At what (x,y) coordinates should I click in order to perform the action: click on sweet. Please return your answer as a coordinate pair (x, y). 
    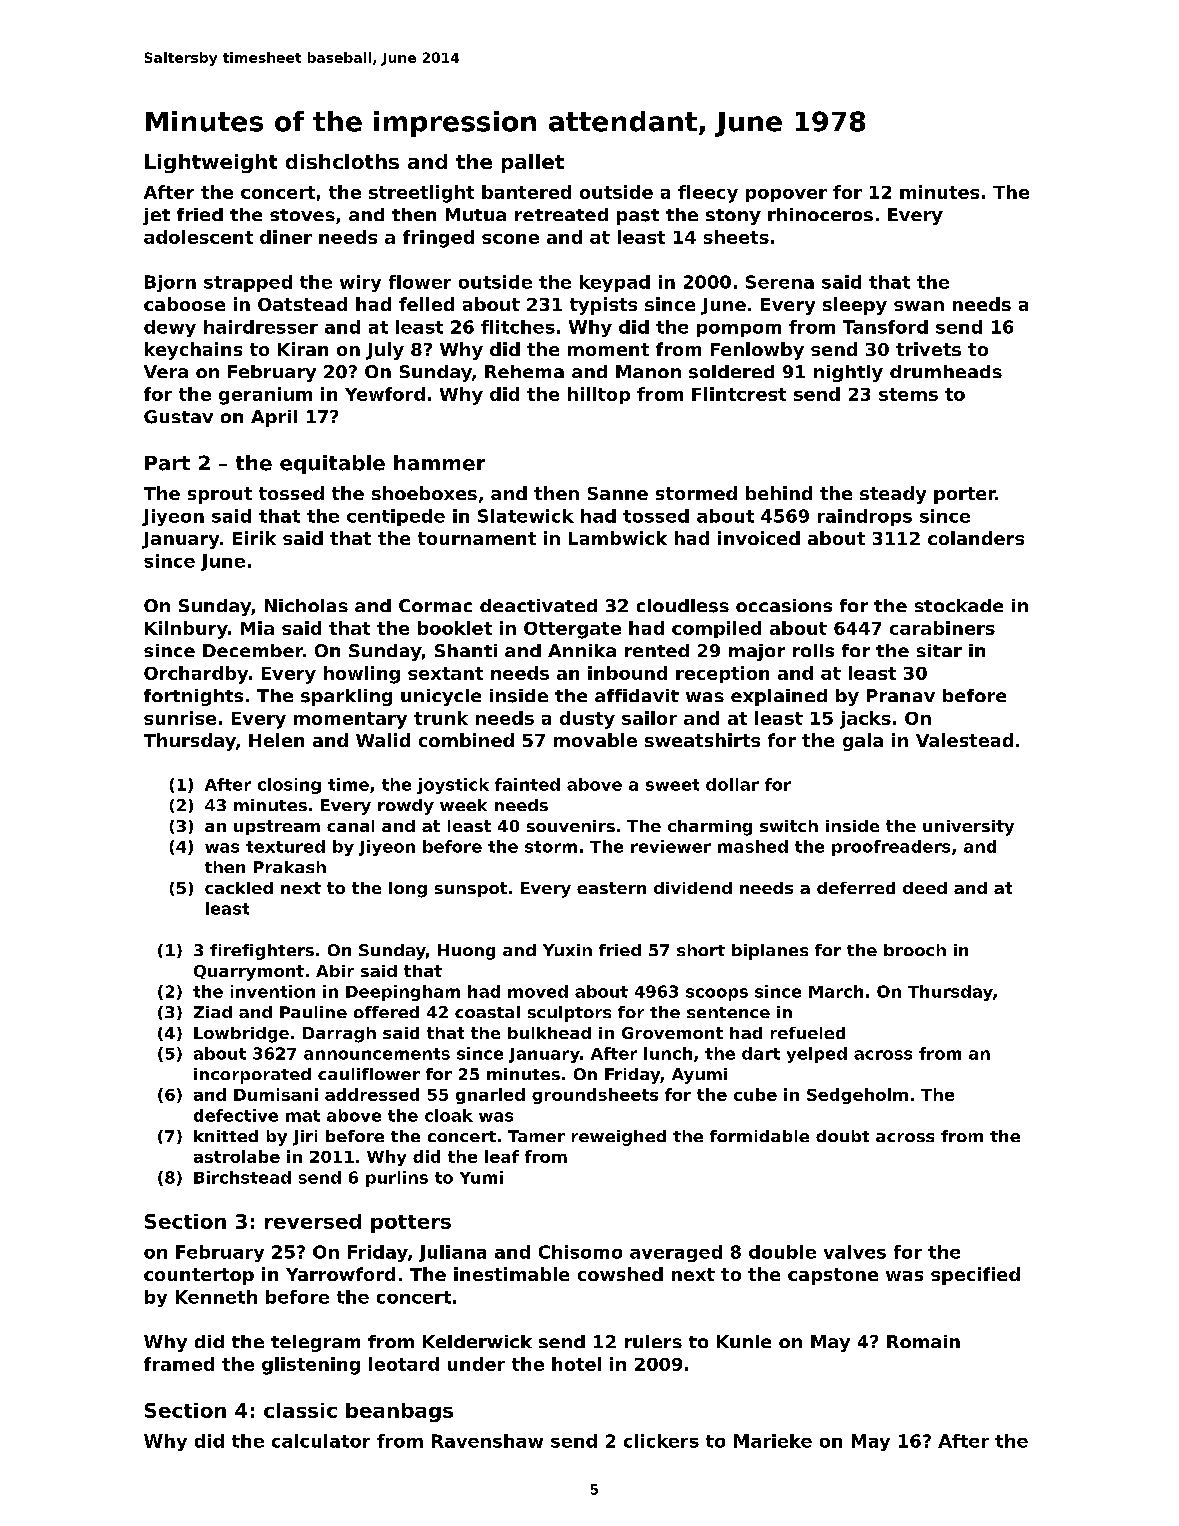
    Looking at the image, I should click on (672, 785).
